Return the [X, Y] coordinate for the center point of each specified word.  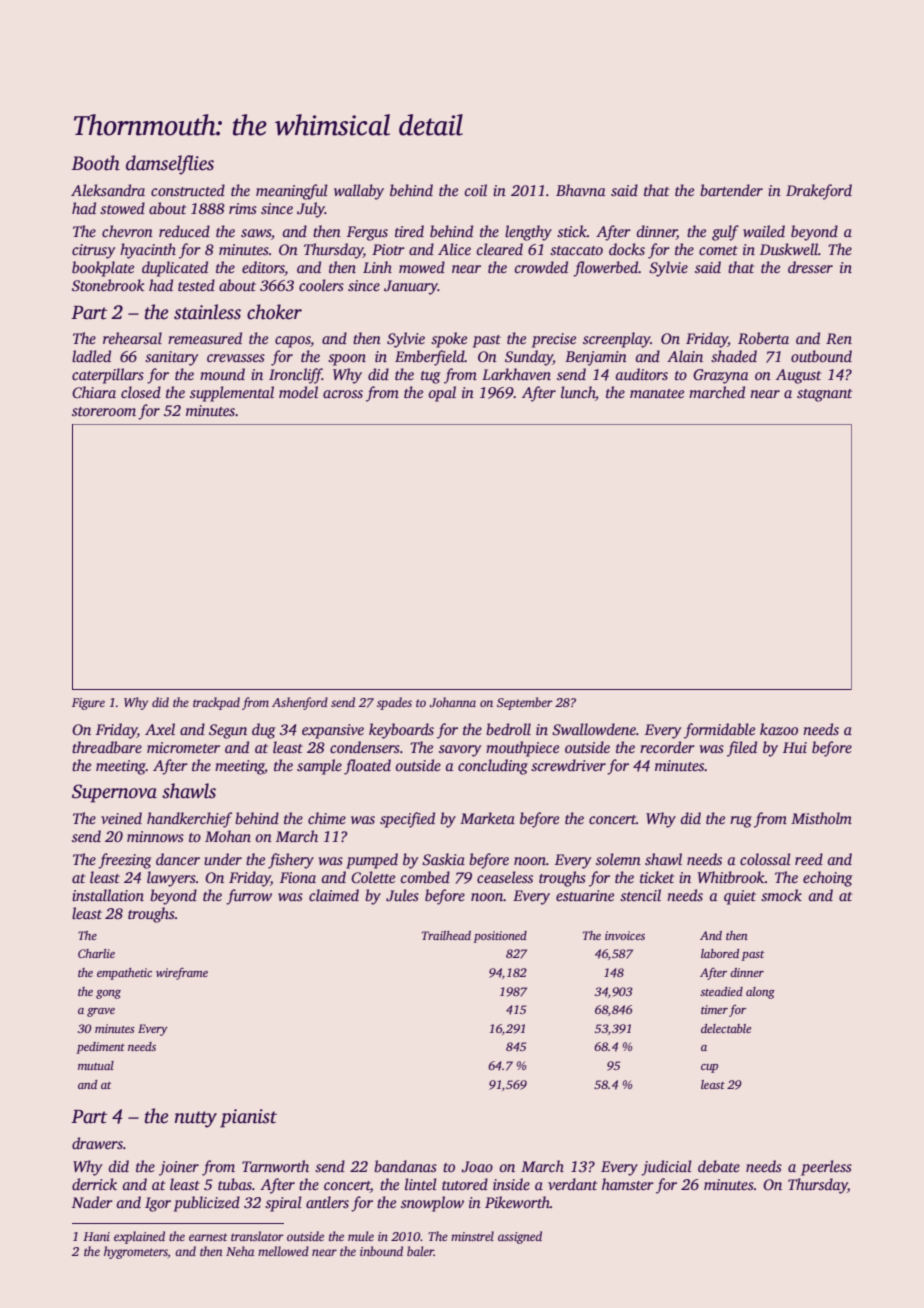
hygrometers [136, 1252]
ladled [91, 356]
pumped [372, 861]
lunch [578, 392]
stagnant [824, 395]
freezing [125, 861]
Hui [795, 747]
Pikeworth [517, 1202]
